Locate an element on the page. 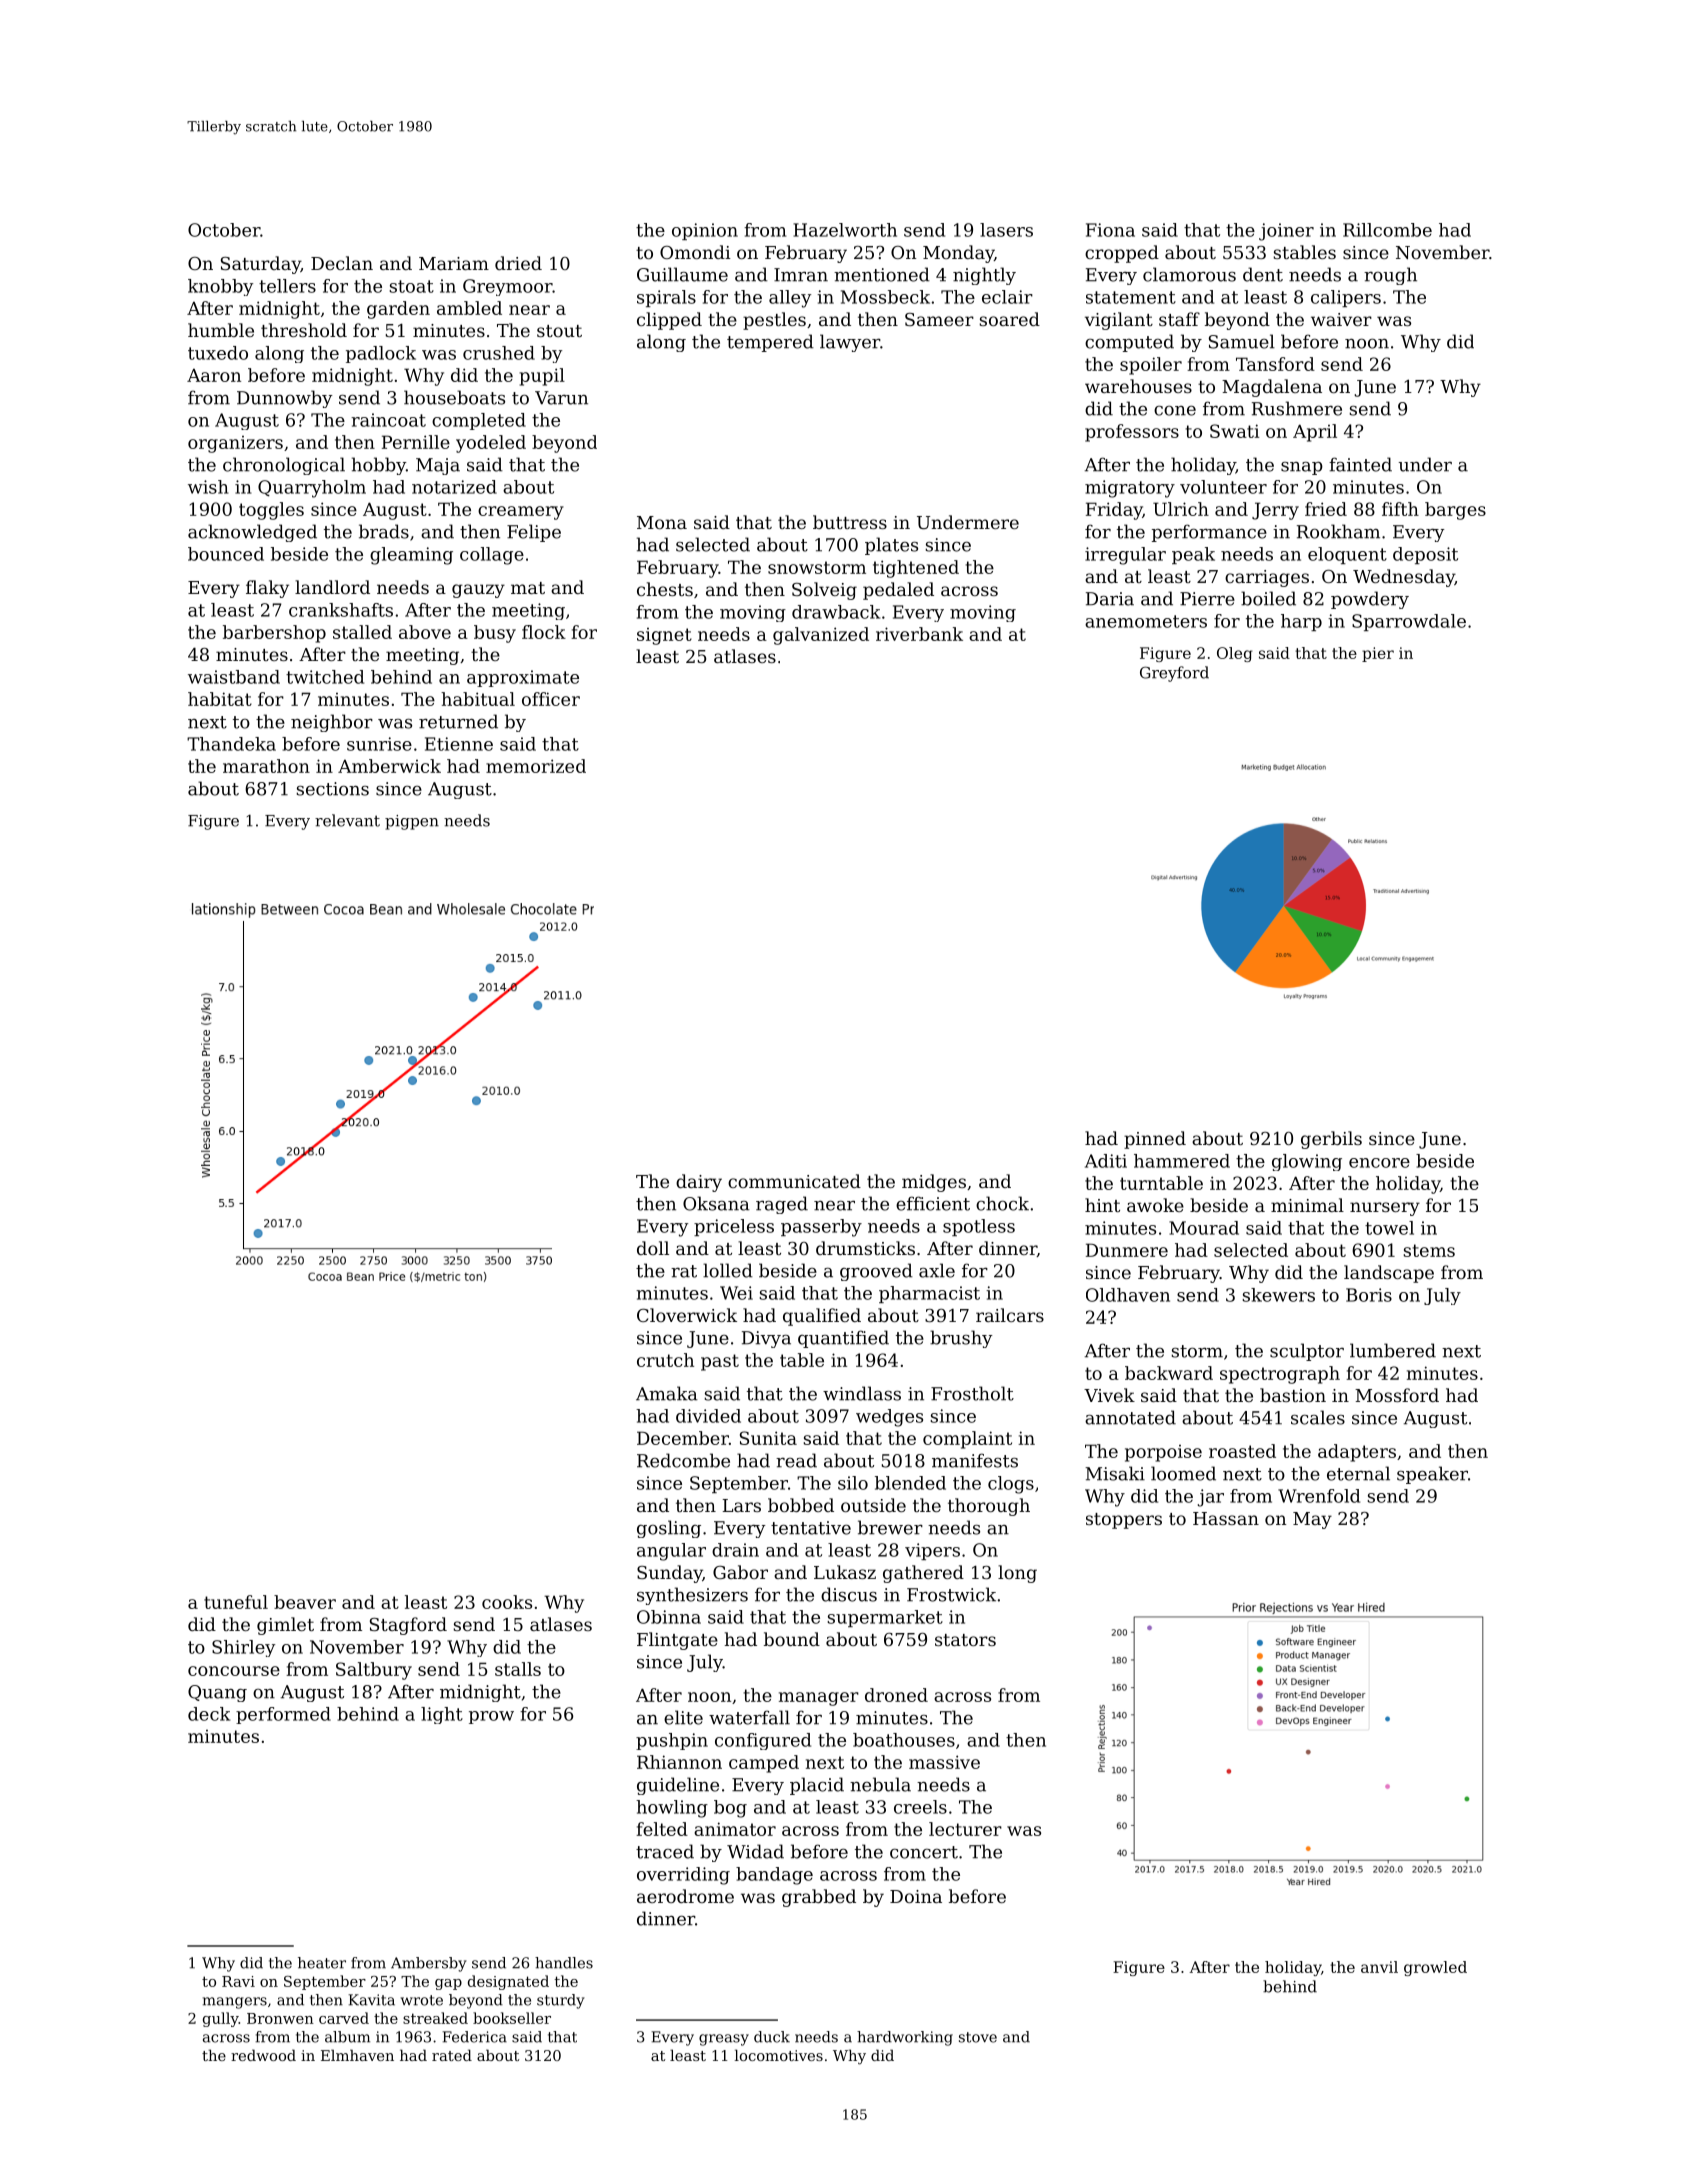  growled is located at coordinates (1435, 1968).
